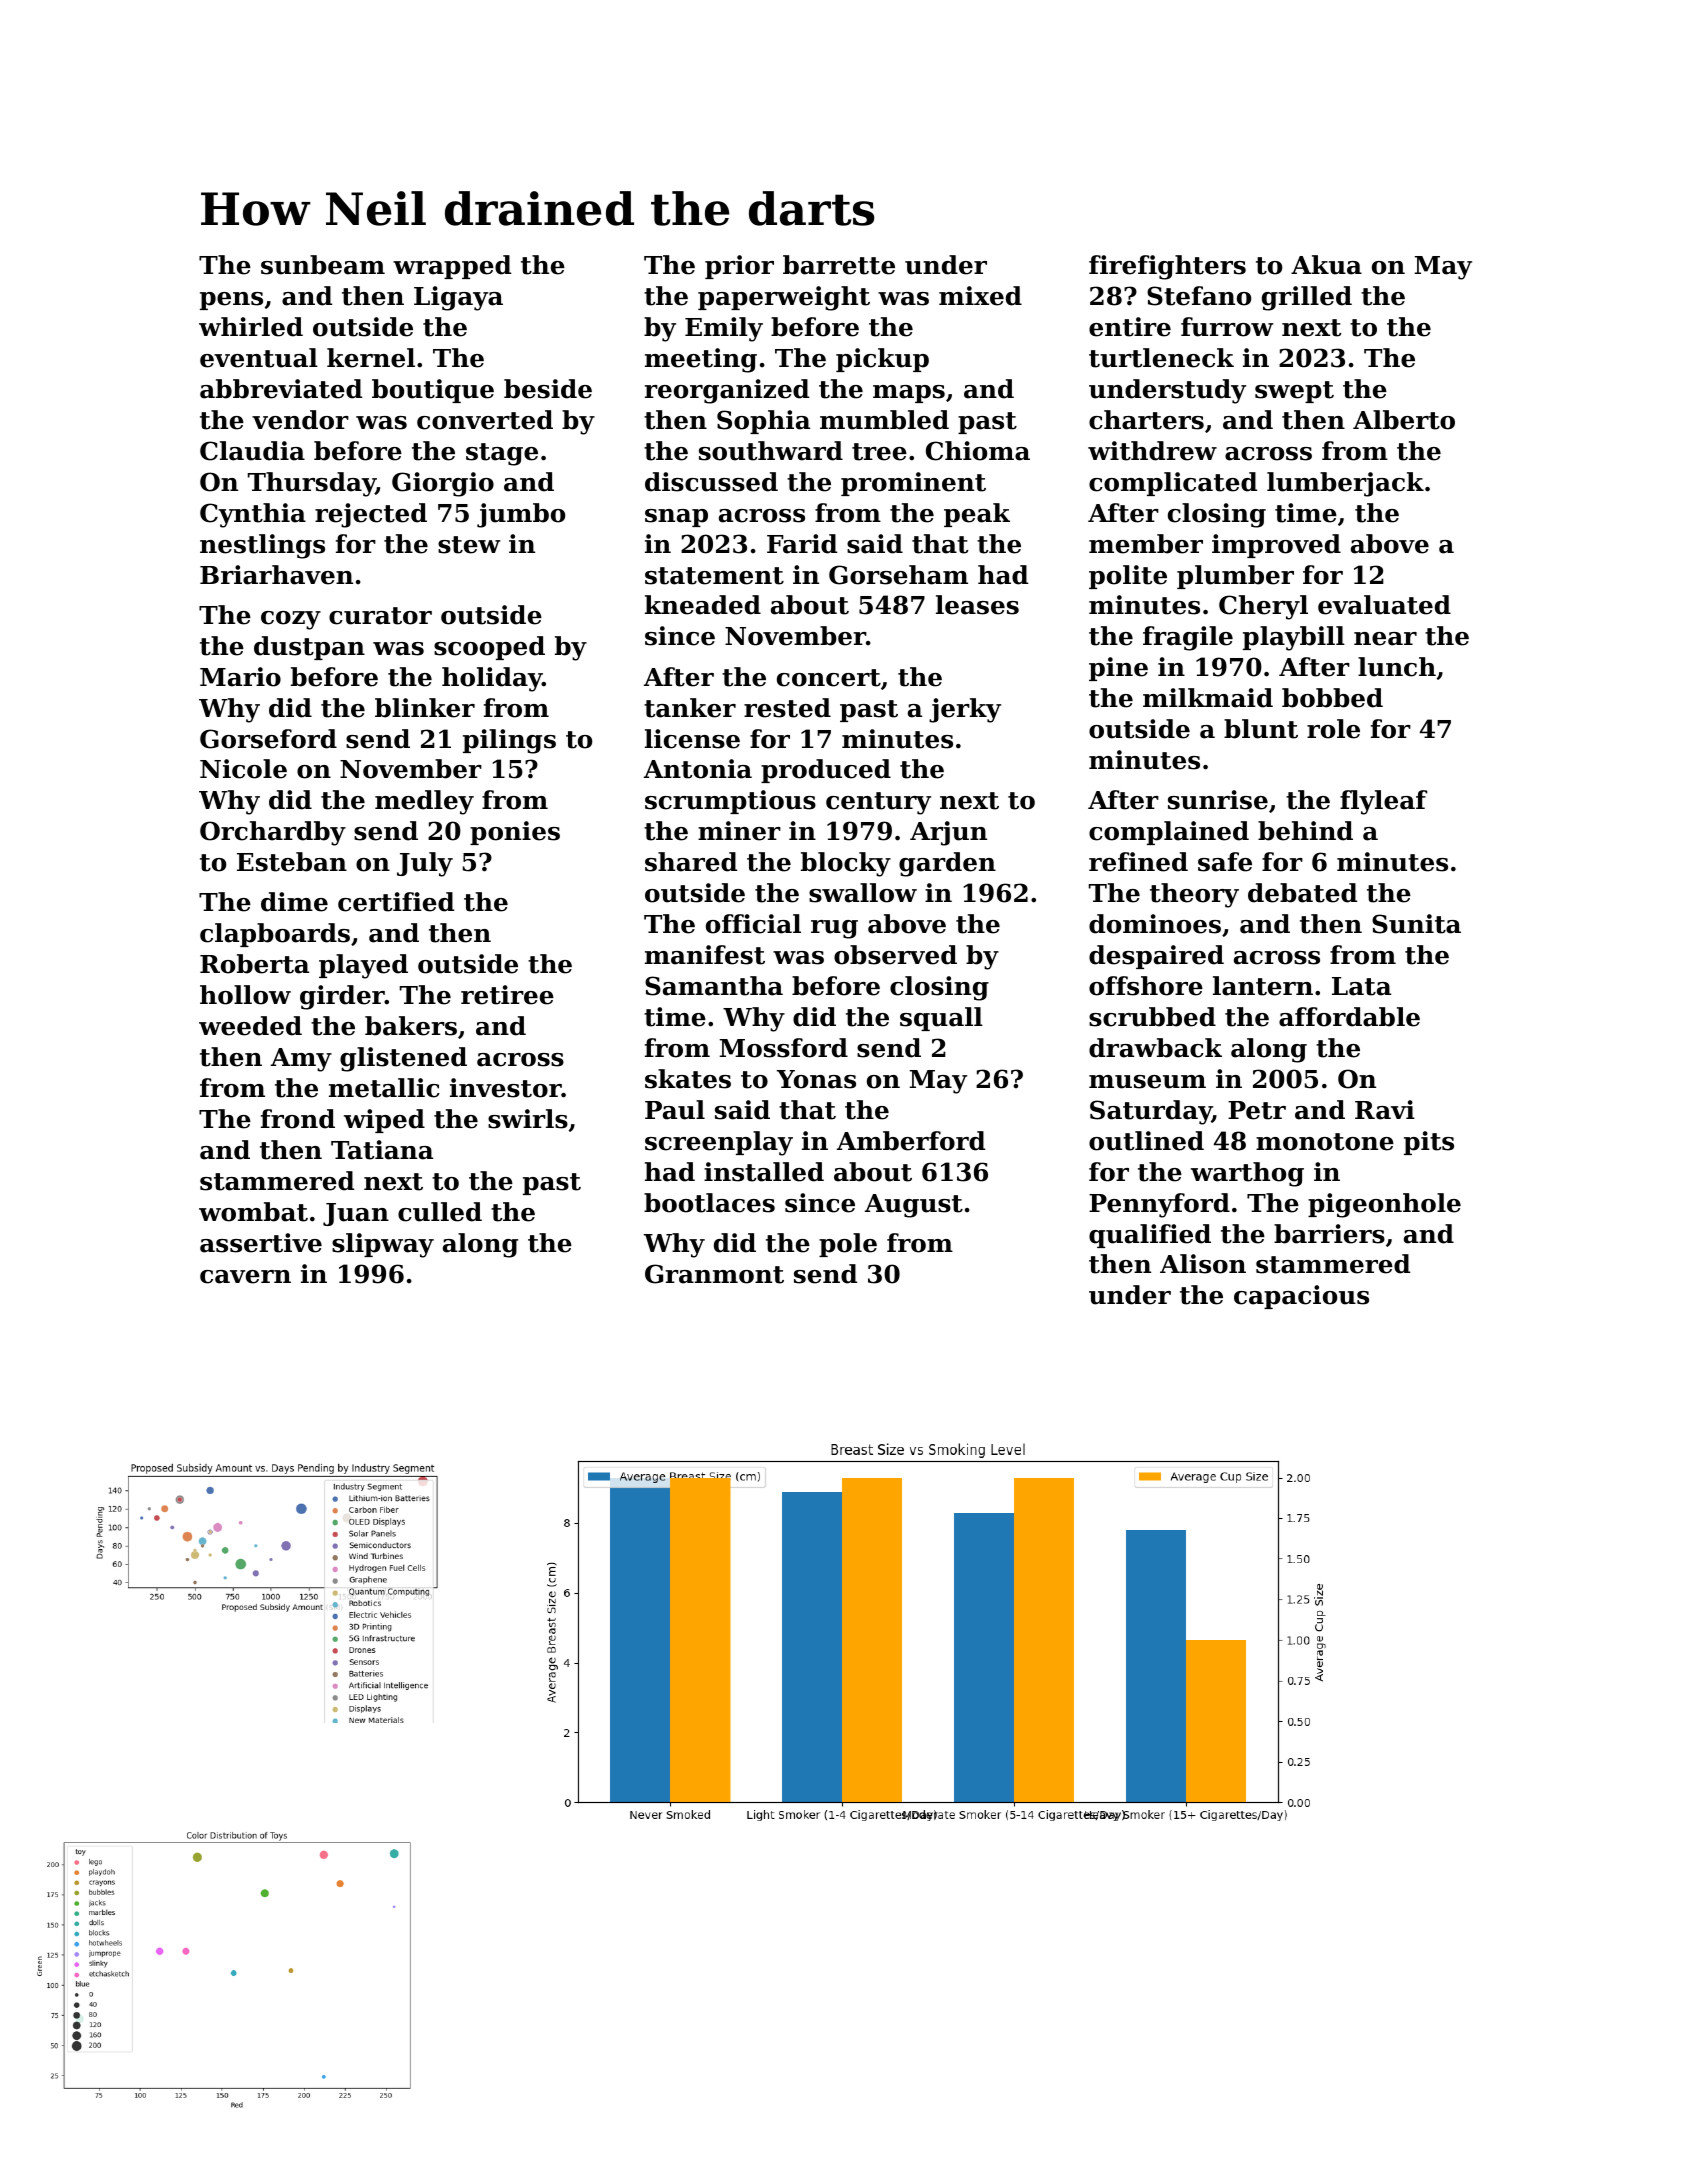 The height and width of the screenshot is (2178, 1683). Describe the element at coordinates (739, 267) in the screenshot. I see `prior` at that location.
